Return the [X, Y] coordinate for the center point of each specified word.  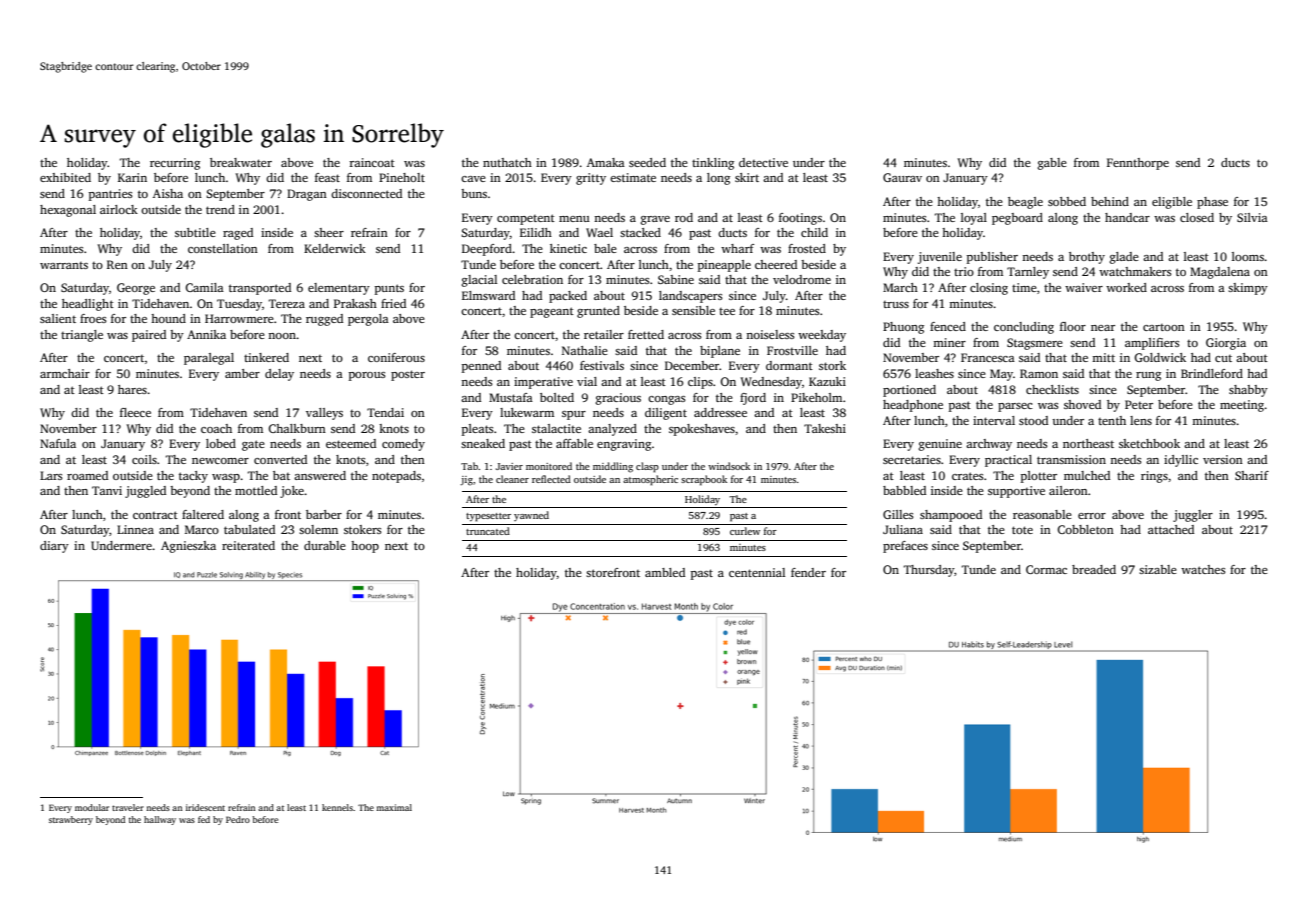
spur [574, 415]
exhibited [65, 177]
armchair [65, 373]
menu [574, 219]
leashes [934, 373]
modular [92, 807]
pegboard [1017, 219]
